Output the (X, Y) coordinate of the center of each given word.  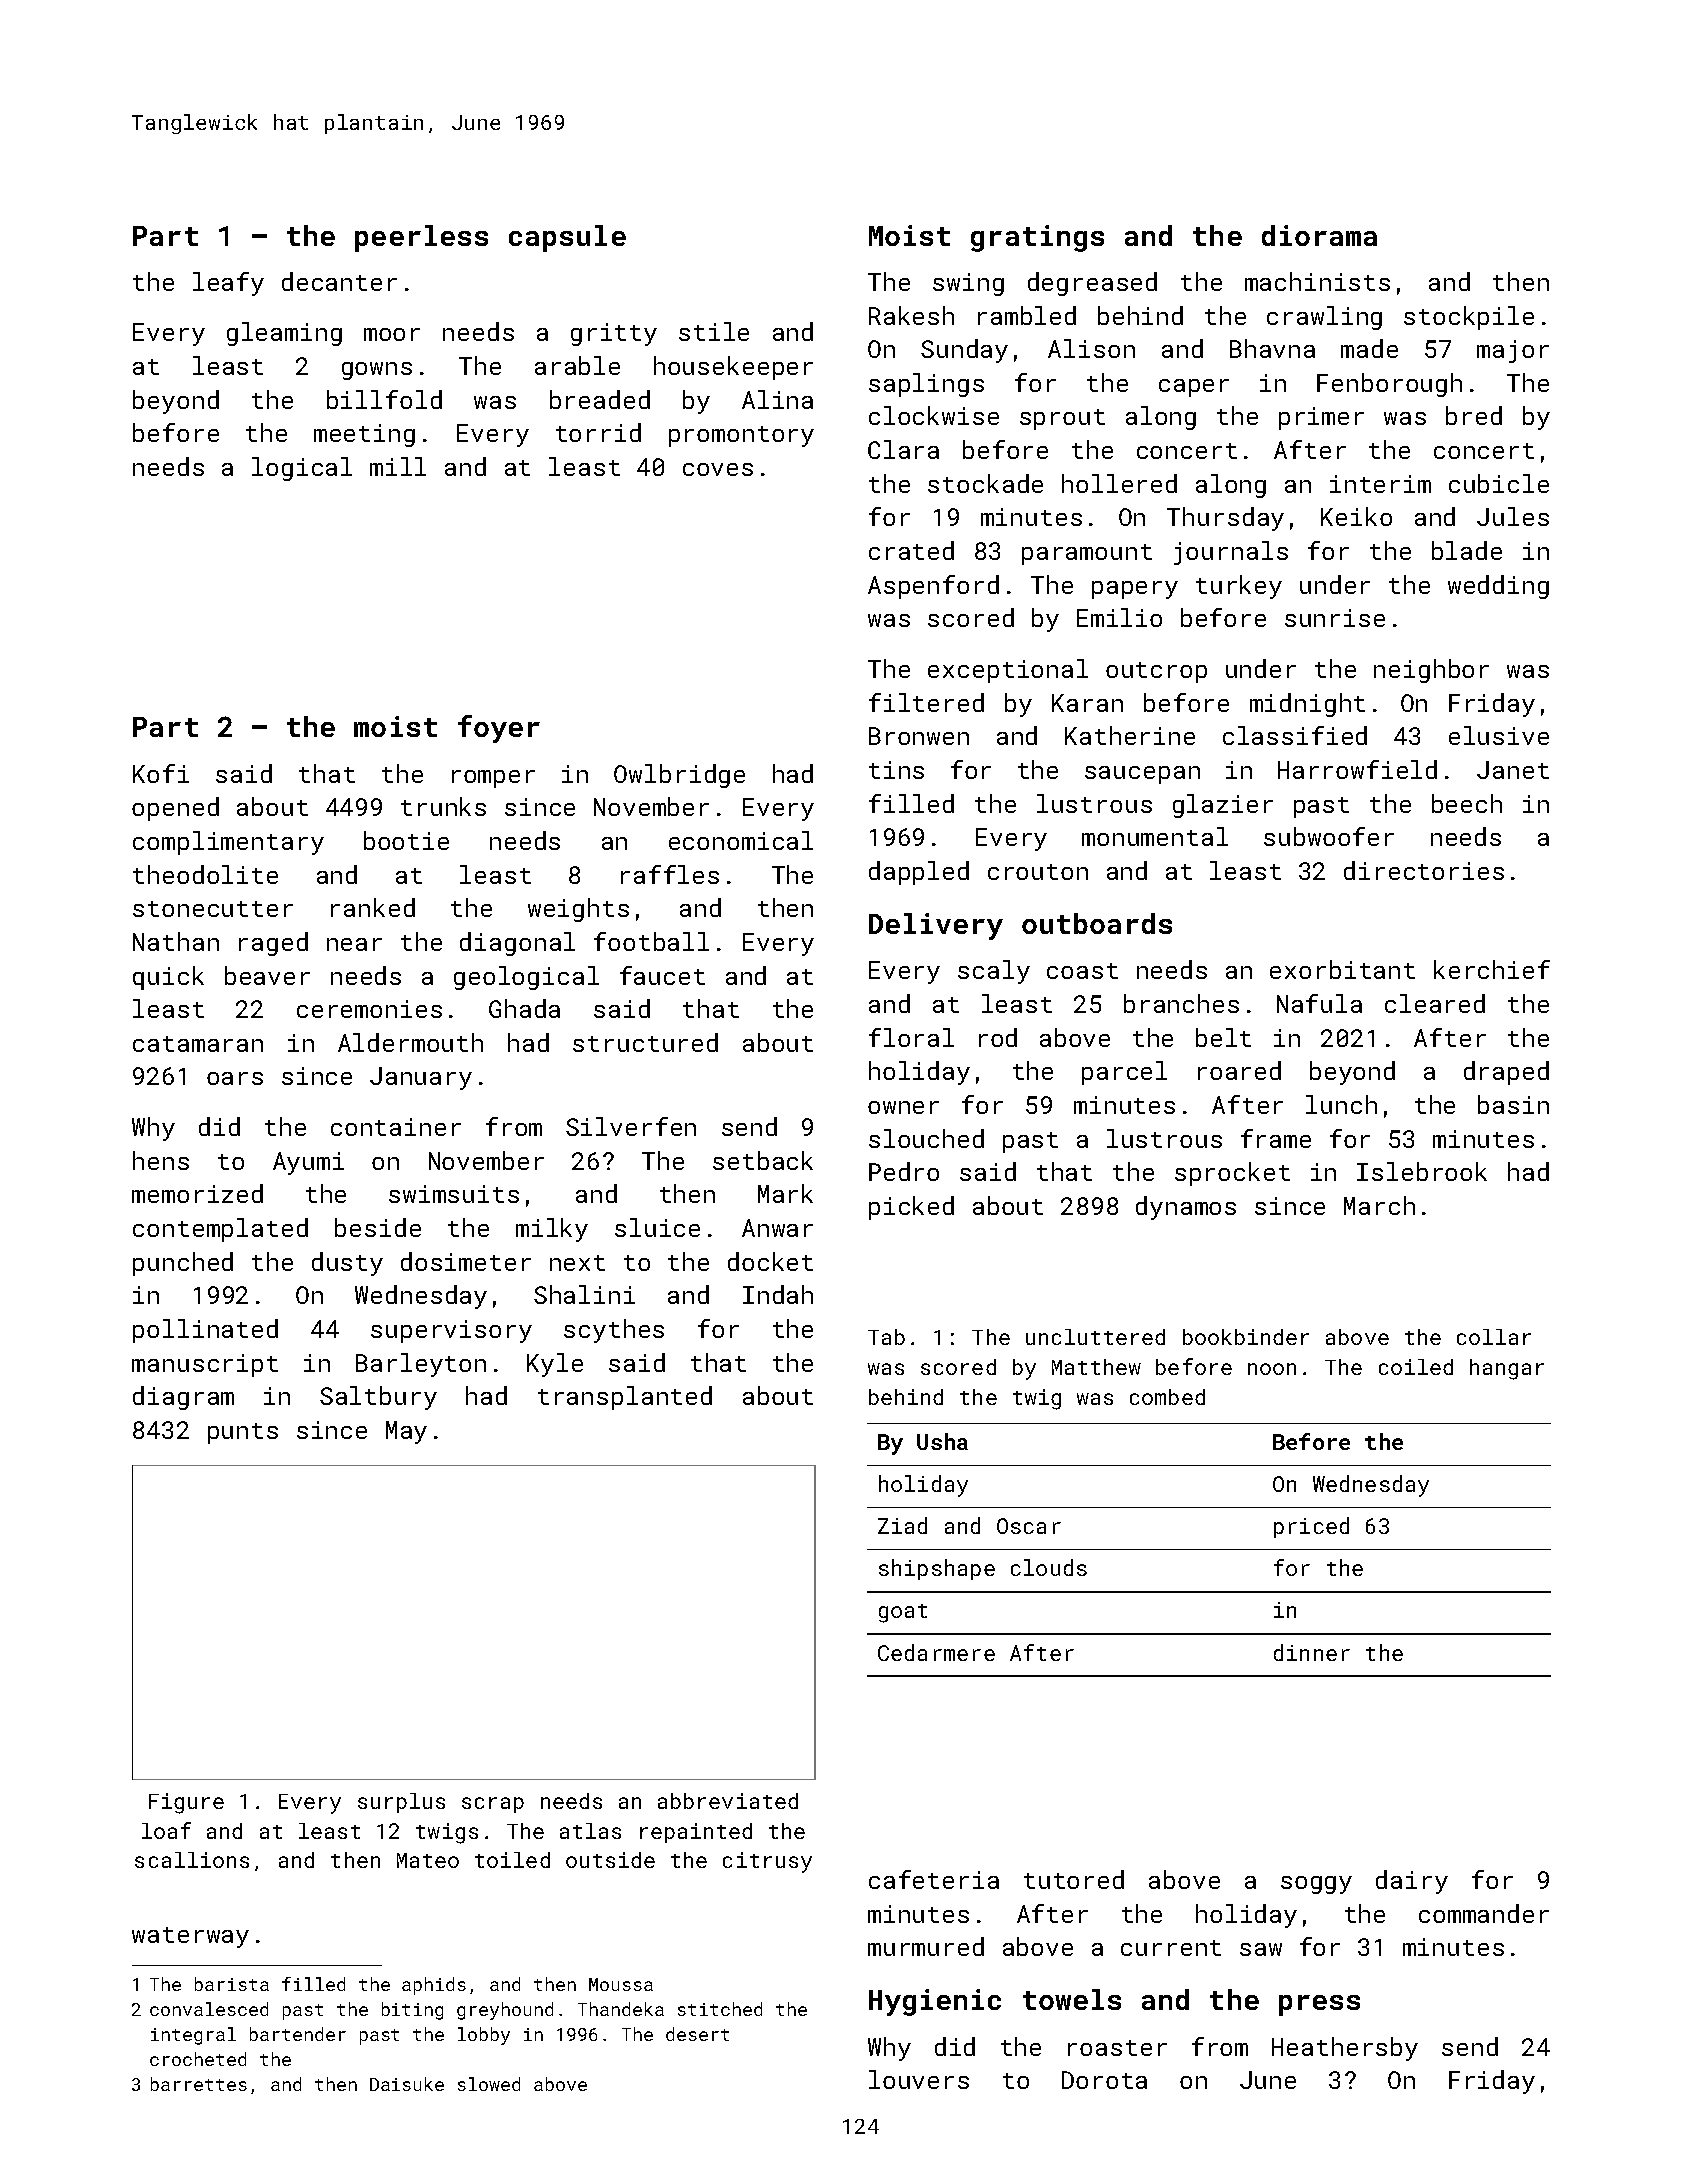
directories (1424, 870)
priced (1311, 1527)
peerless (421, 238)
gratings (1037, 238)
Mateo (428, 1860)
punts (243, 1433)
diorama (1319, 235)
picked (911, 1208)
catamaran (198, 1044)
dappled (919, 873)
